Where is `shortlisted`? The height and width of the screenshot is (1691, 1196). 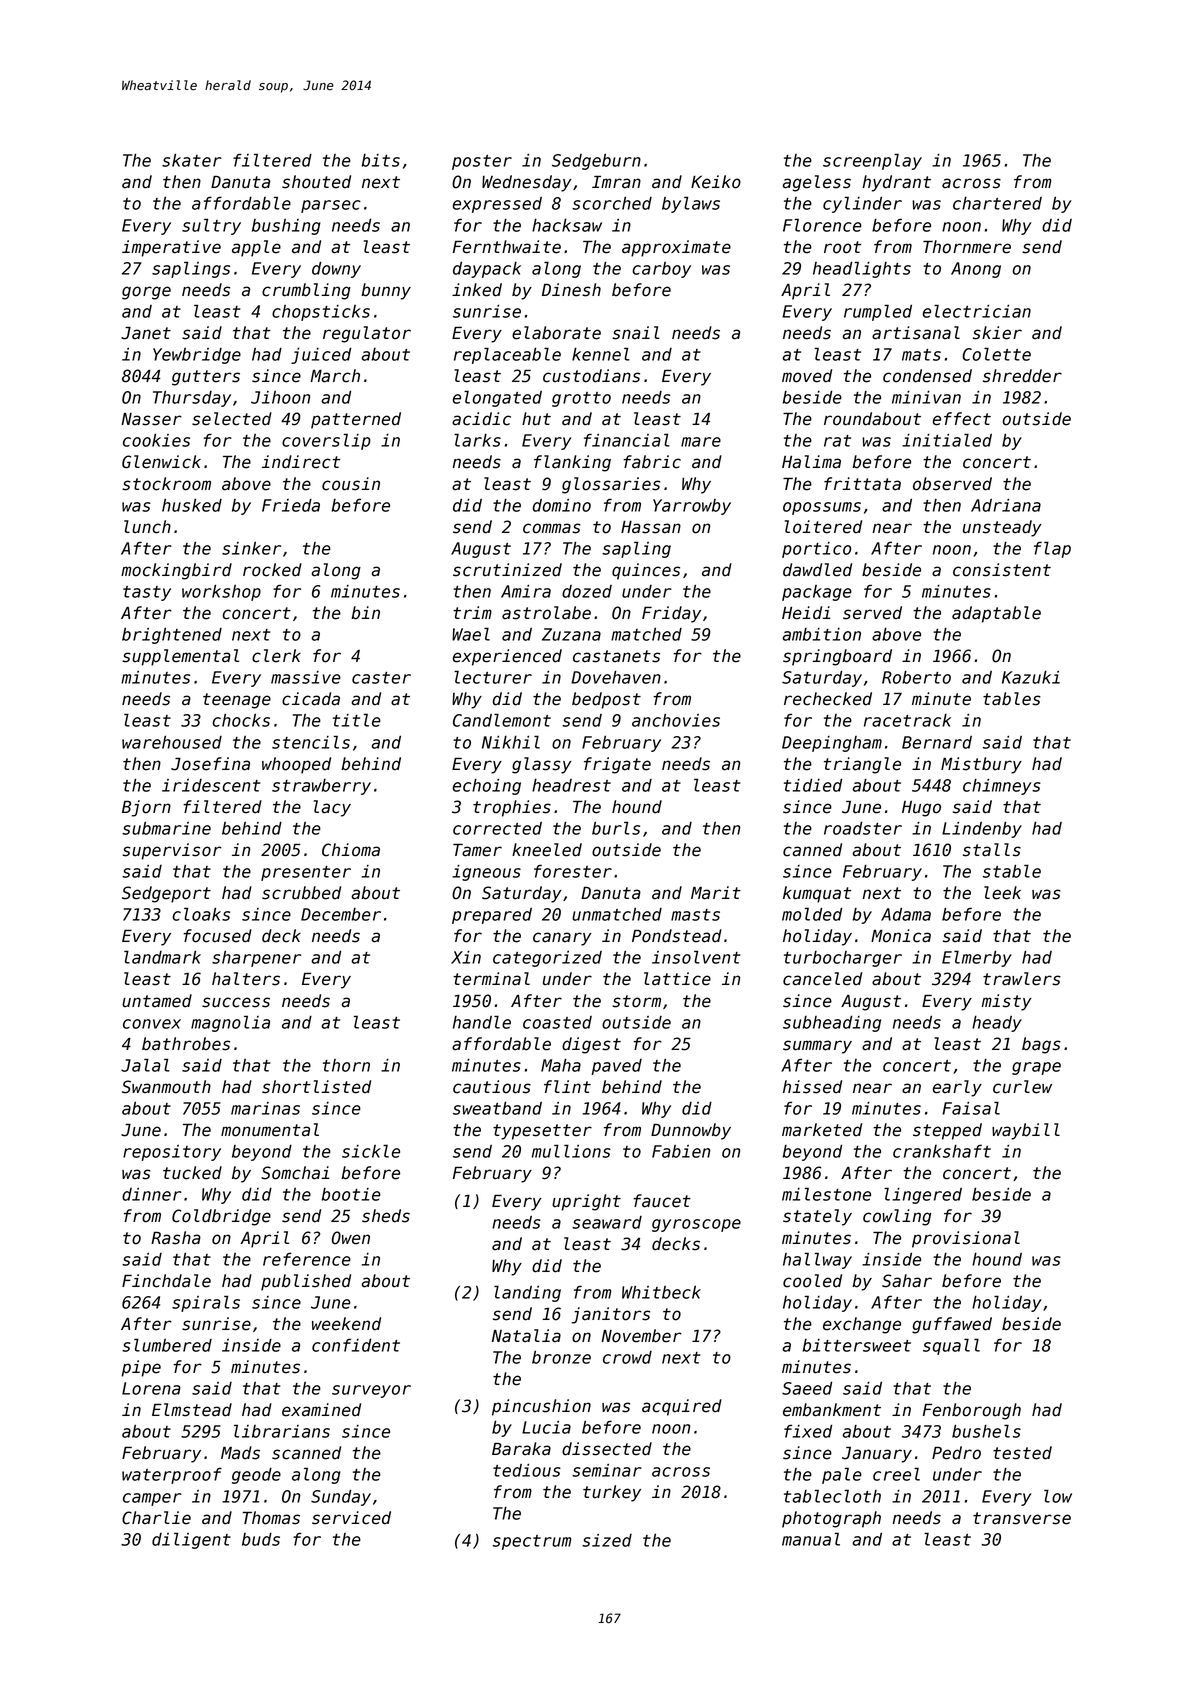
shortlisted is located at coordinates (316, 1087).
